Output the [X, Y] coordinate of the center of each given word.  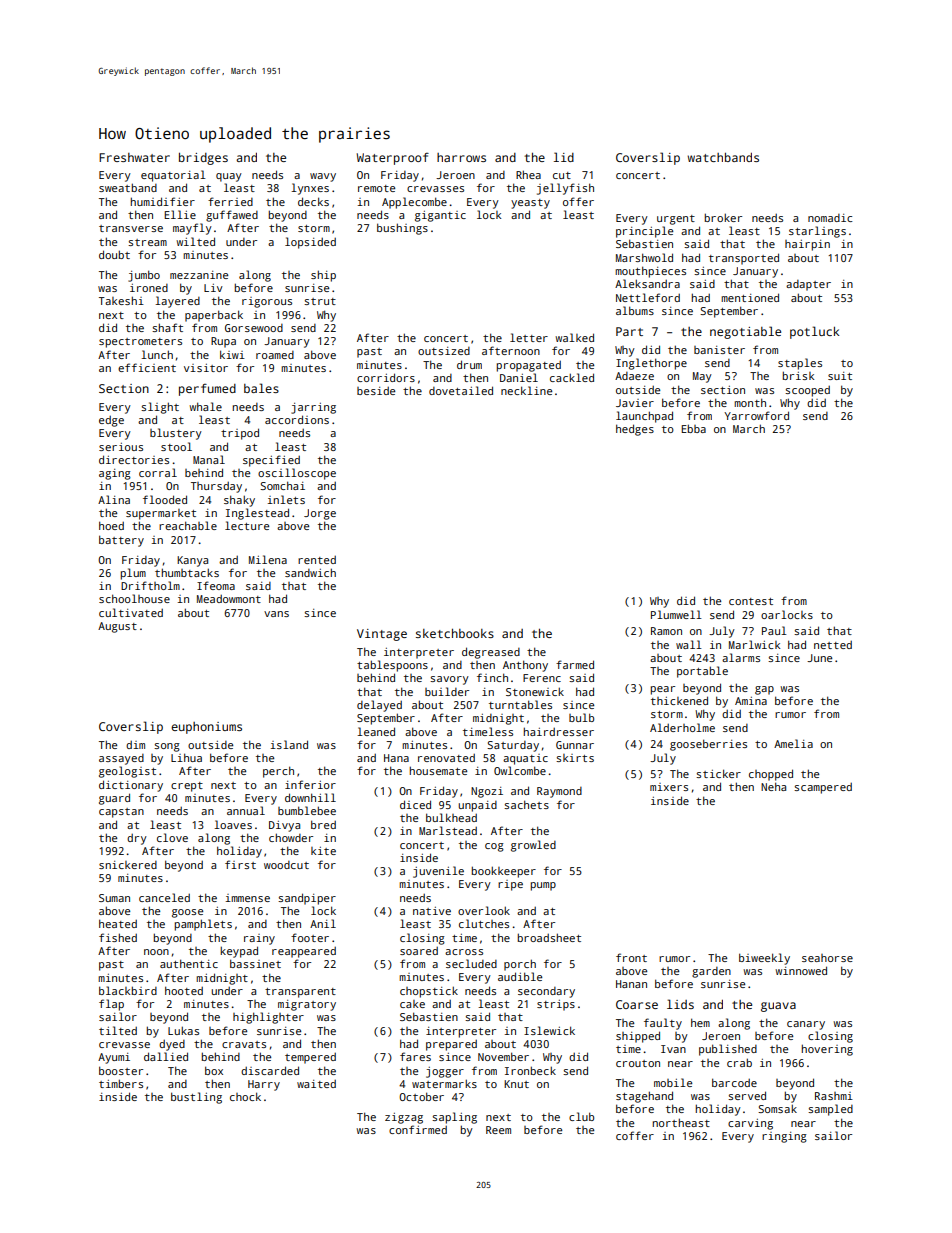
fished [118, 937]
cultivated [131, 612]
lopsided [310, 243]
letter [529, 337]
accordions [297, 419]
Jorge [320, 514]
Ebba [693, 428]
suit [840, 376]
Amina [751, 701]
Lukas [183, 1030]
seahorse [827, 958]
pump [543, 886]
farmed [575, 664]
